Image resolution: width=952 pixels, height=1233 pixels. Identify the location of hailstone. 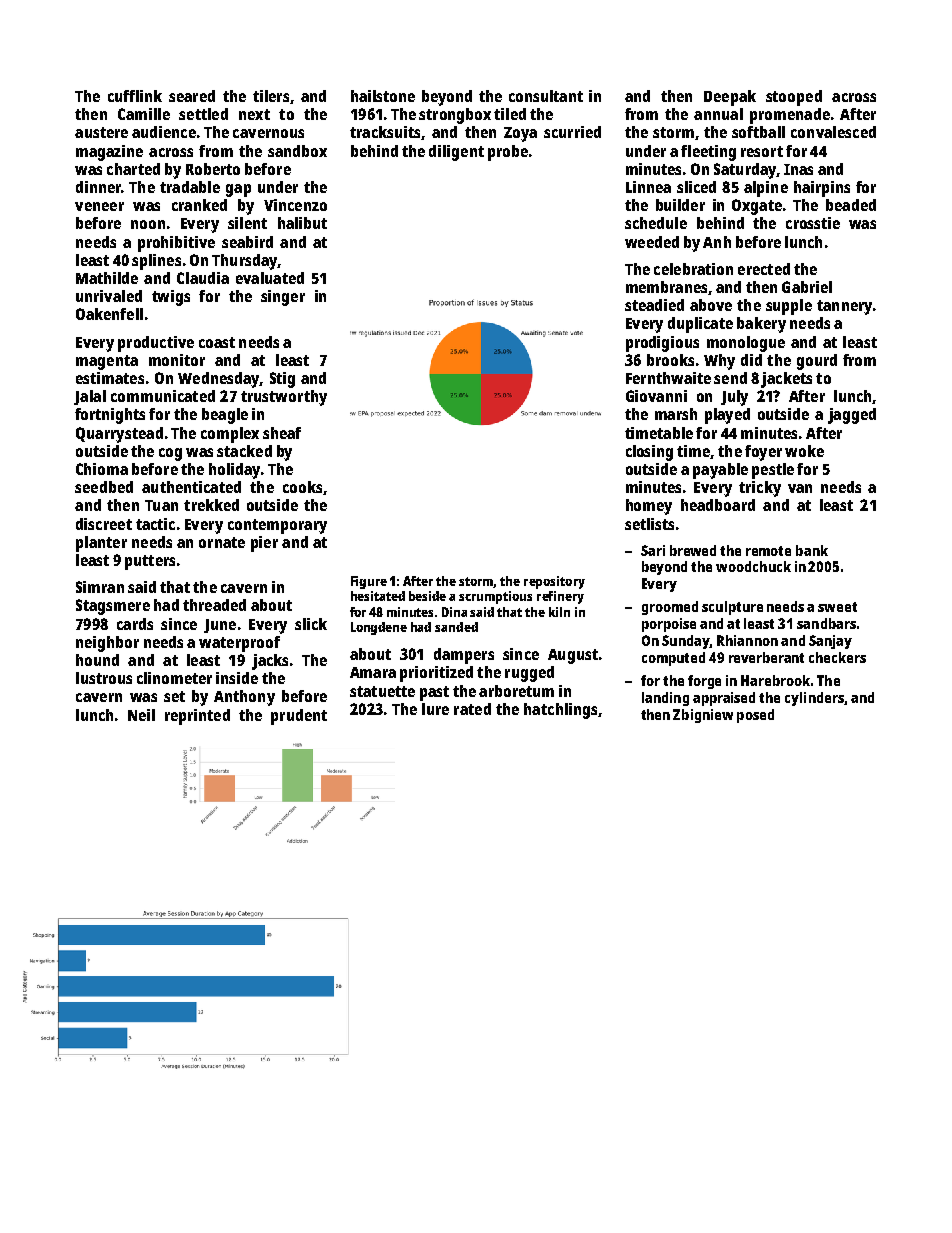
(383, 96).
